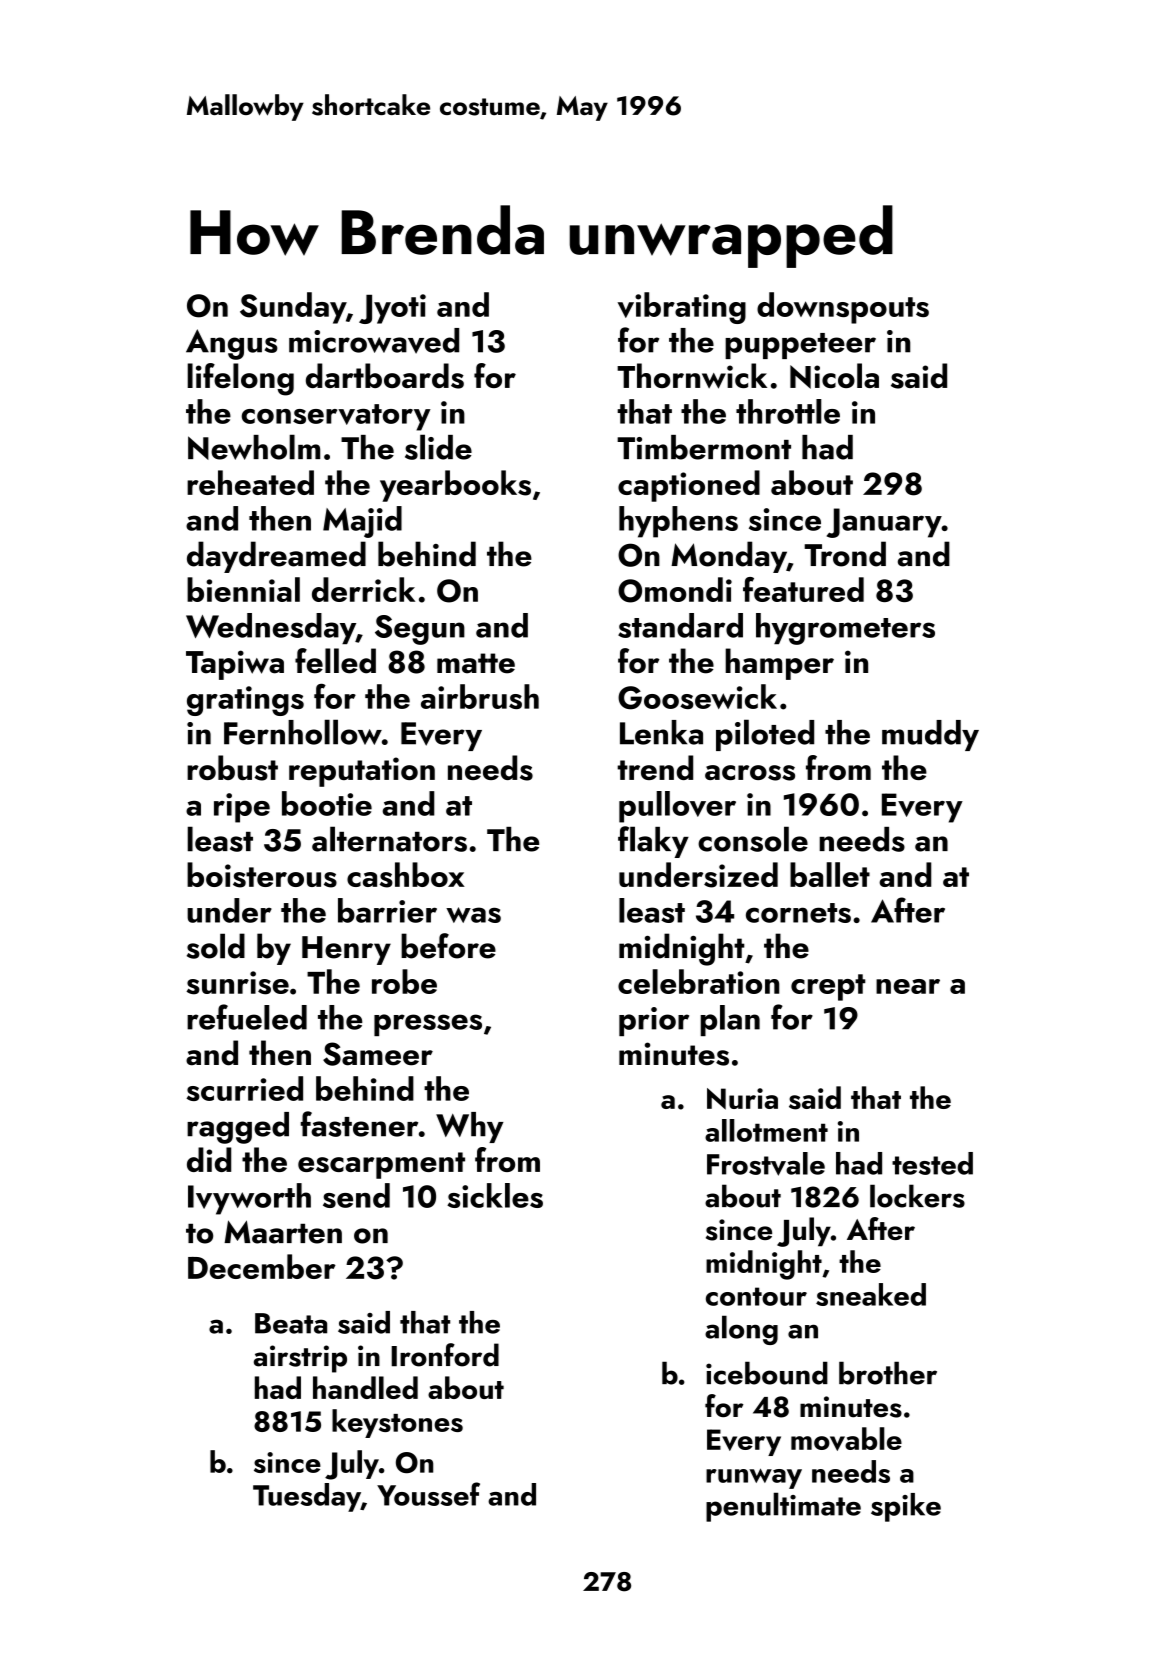 The image size is (1165, 1654). What do you see at coordinates (362, 772) in the screenshot?
I see `reputation` at bounding box center [362, 772].
